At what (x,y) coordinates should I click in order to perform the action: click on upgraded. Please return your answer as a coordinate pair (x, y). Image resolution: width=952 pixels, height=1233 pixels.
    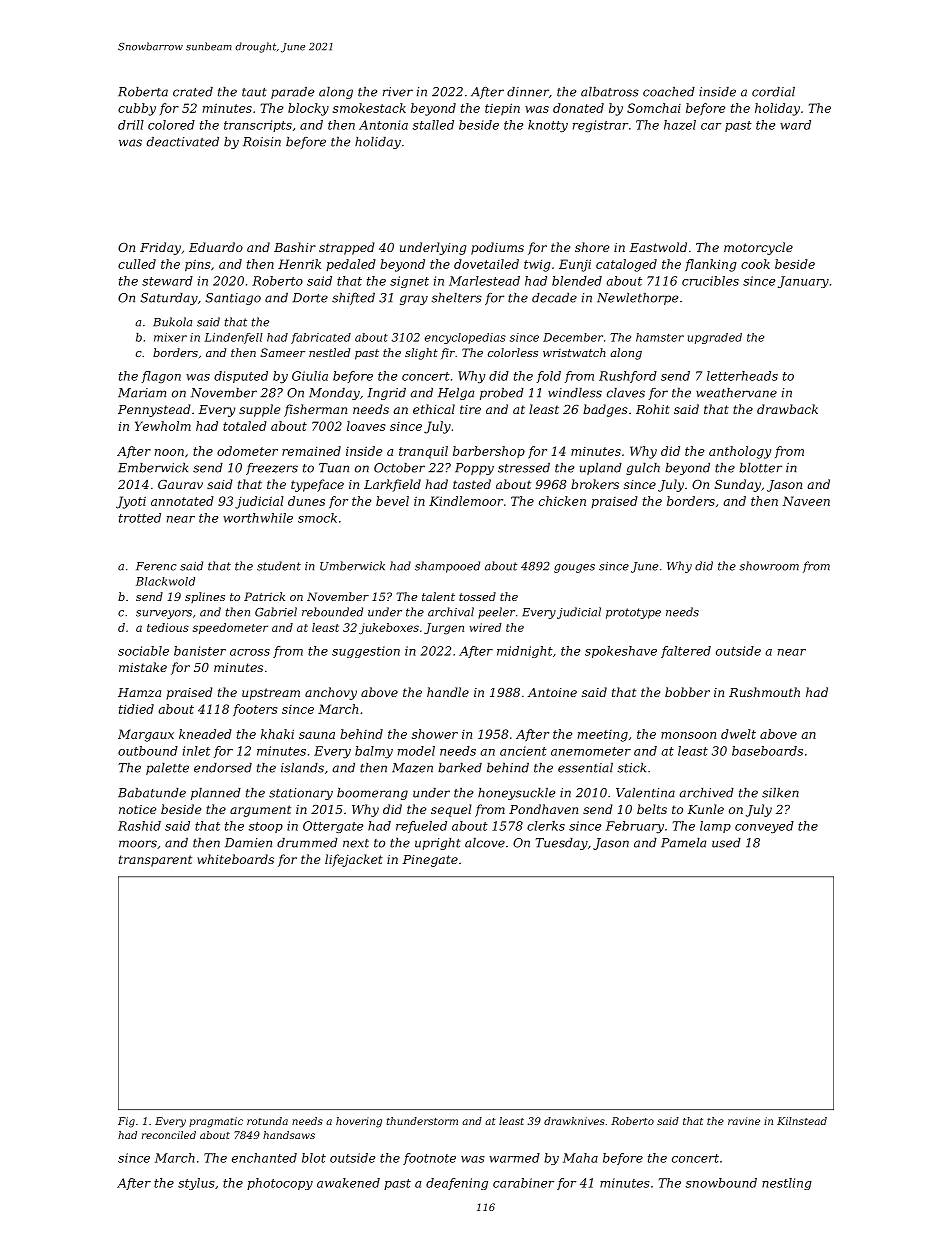
    Looking at the image, I should click on (715, 338).
